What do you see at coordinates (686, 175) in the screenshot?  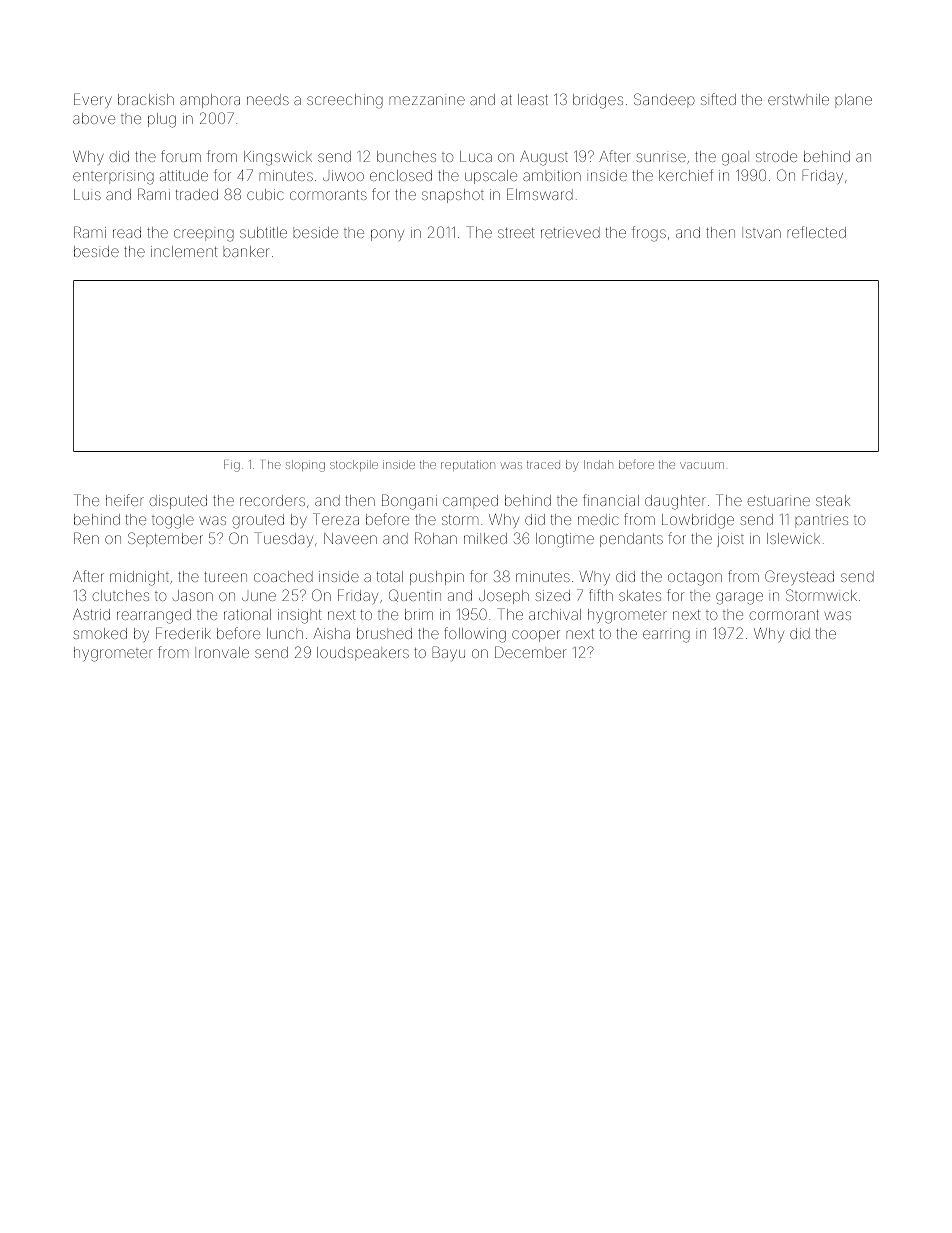 I see `kerchief` at bounding box center [686, 175].
